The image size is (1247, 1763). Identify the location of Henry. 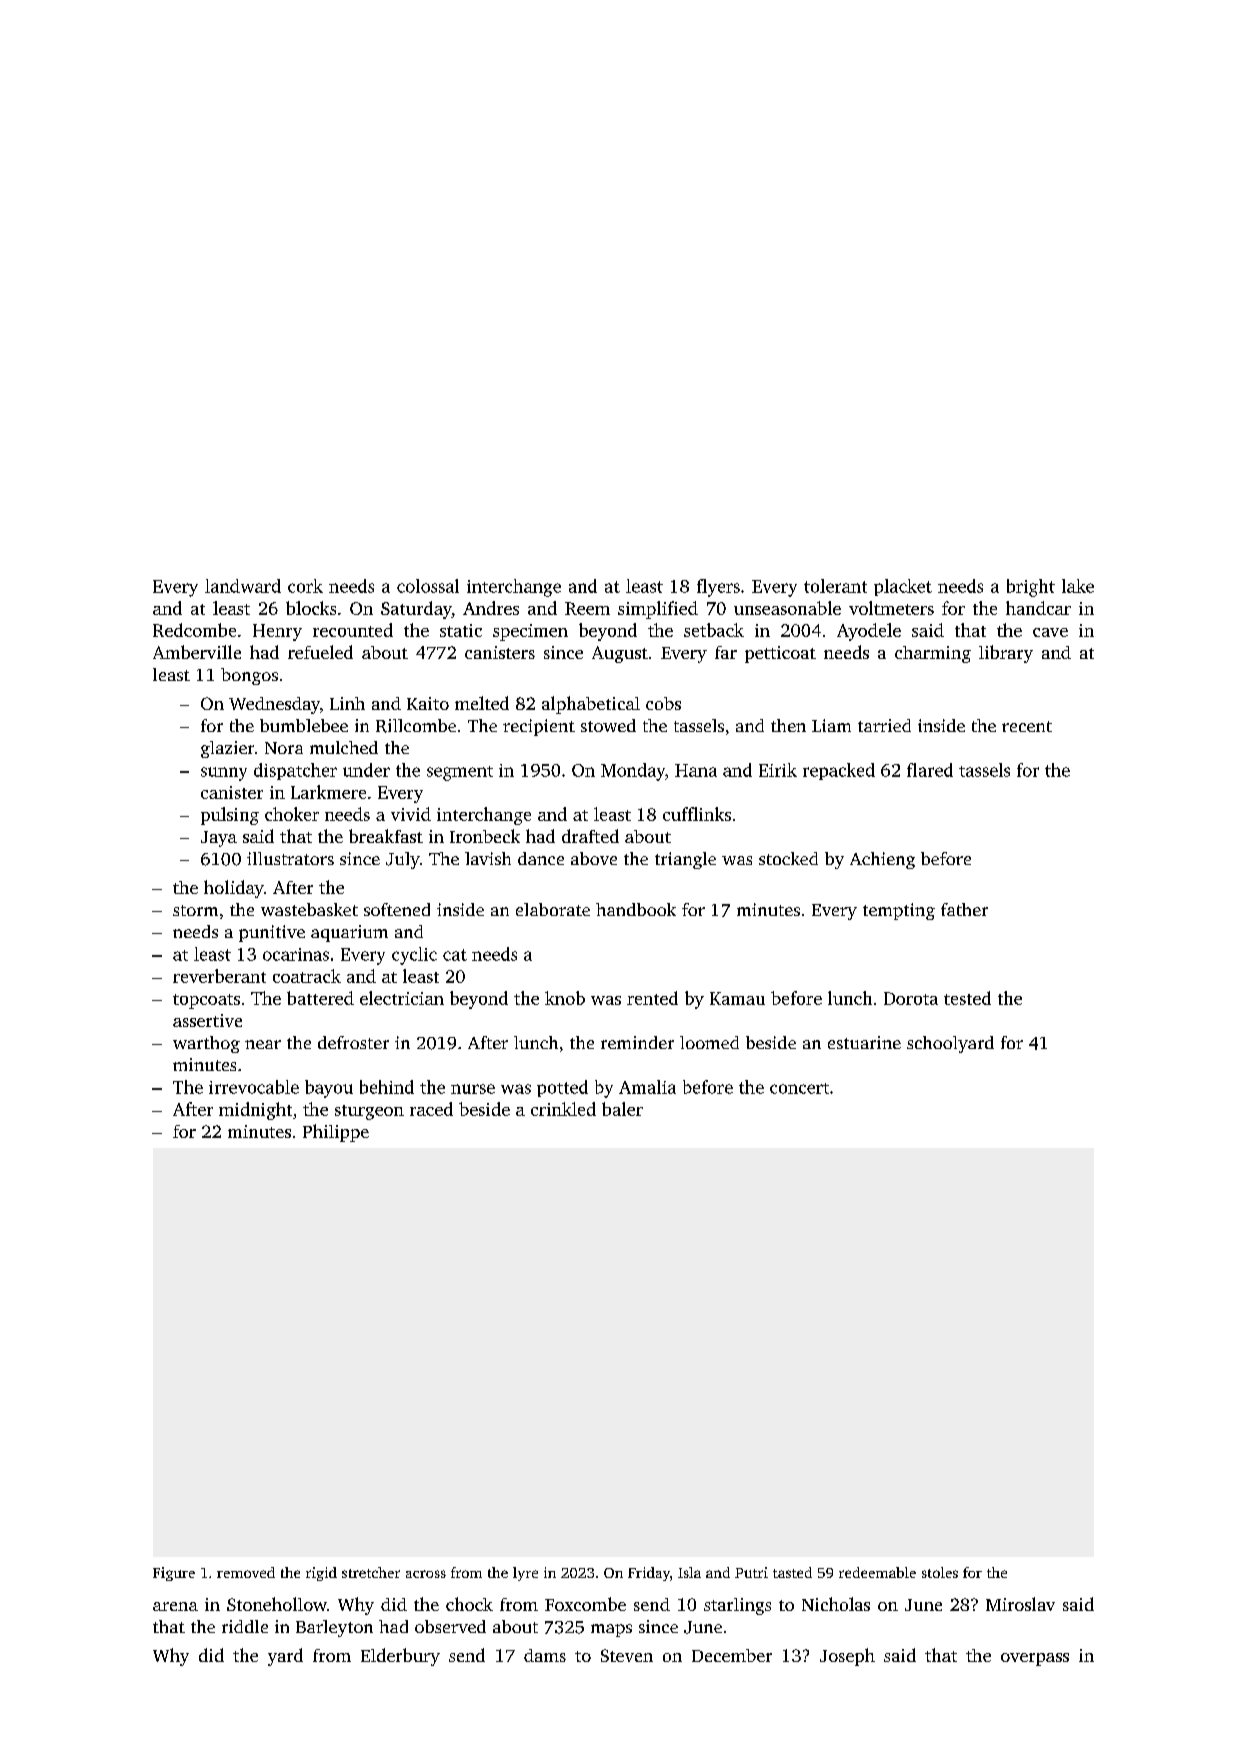
(277, 632).
